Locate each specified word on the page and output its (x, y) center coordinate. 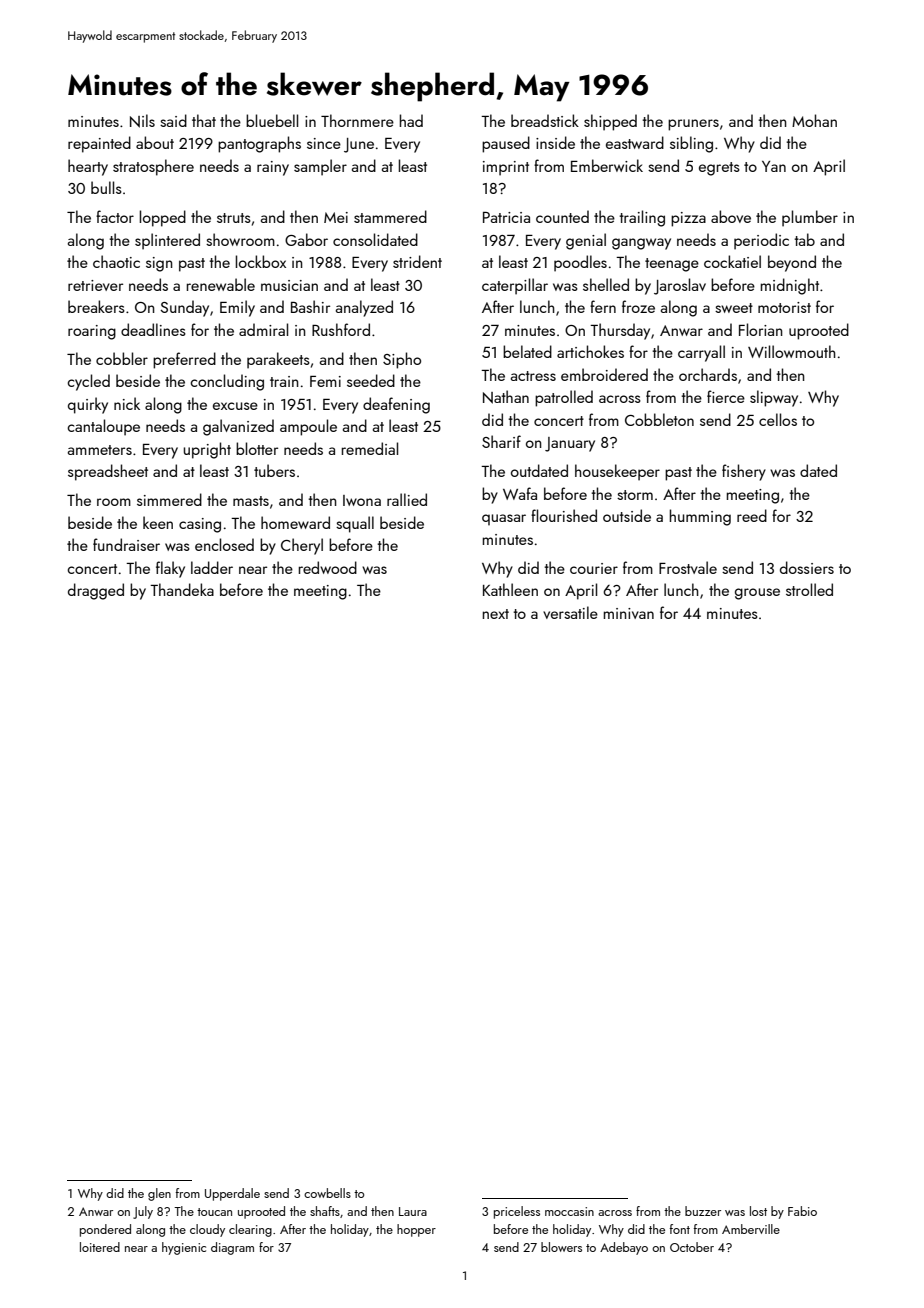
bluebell (272, 120)
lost (758, 1211)
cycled (88, 382)
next (496, 614)
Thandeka (182, 589)
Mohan (814, 120)
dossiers (807, 567)
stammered (390, 216)
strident (417, 261)
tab (804, 239)
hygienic (184, 1248)
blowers (561, 1247)
